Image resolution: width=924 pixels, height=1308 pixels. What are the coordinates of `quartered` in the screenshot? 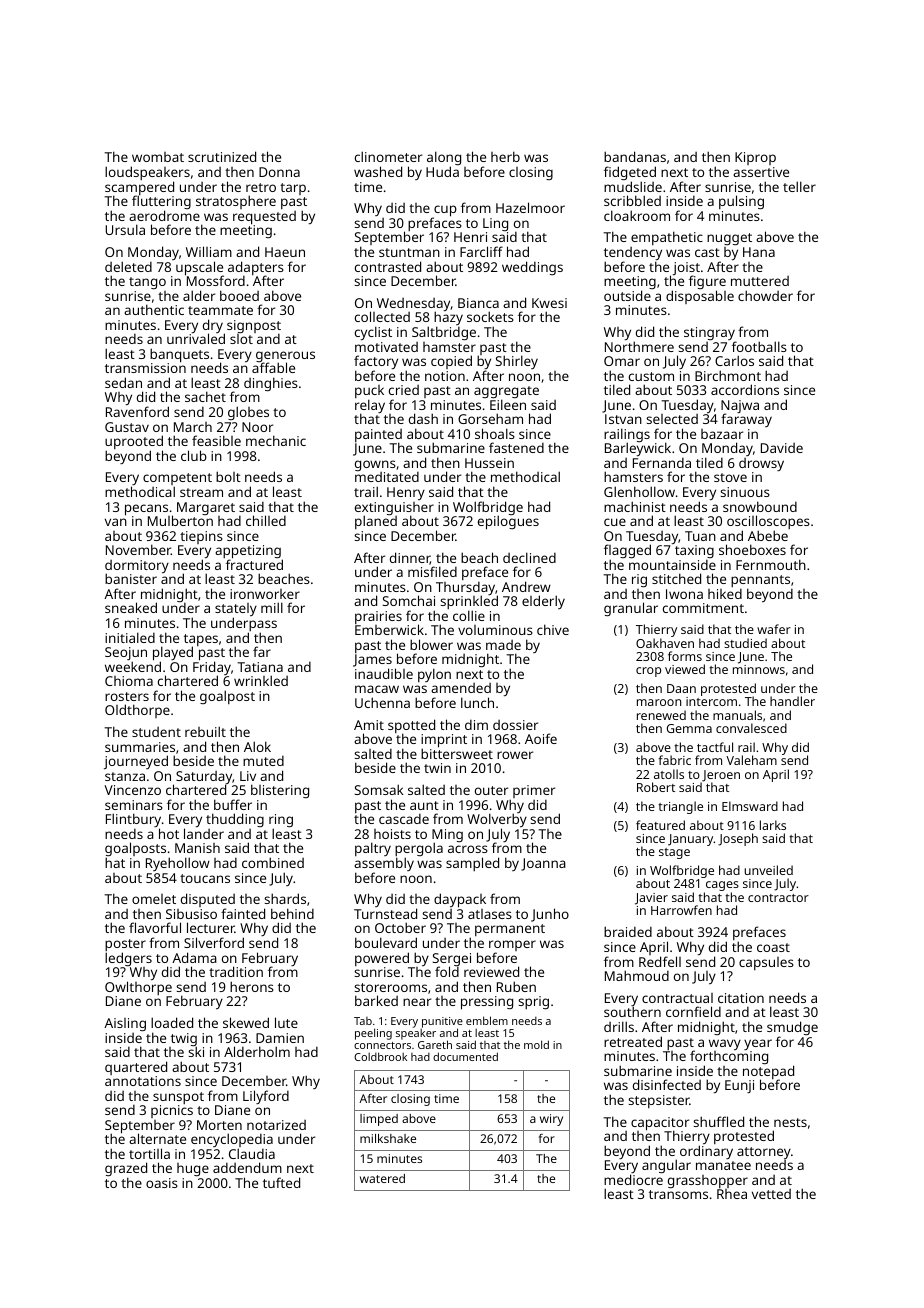 It's located at (136, 1068).
